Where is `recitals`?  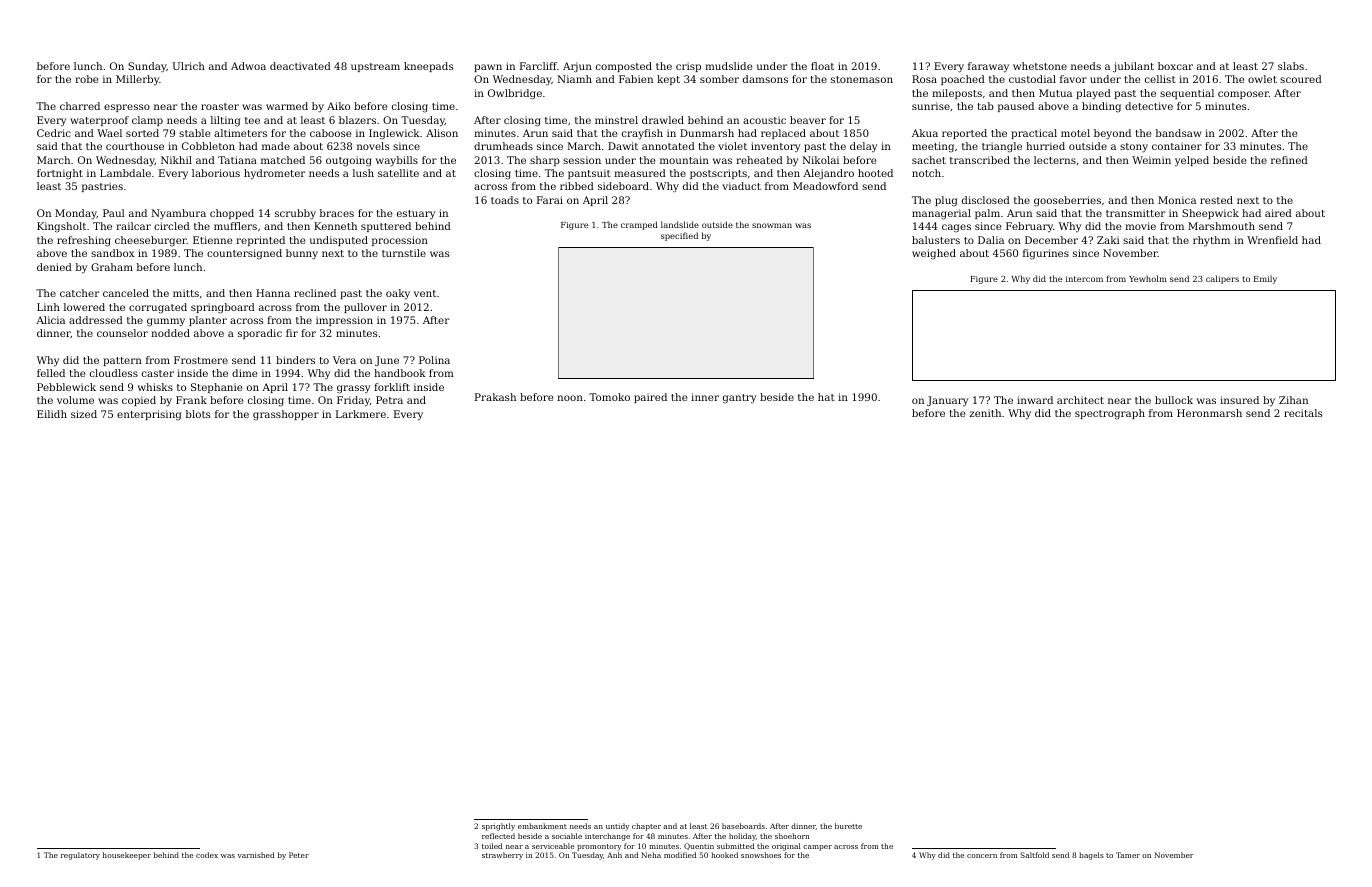
recitals is located at coordinates (1303, 413).
